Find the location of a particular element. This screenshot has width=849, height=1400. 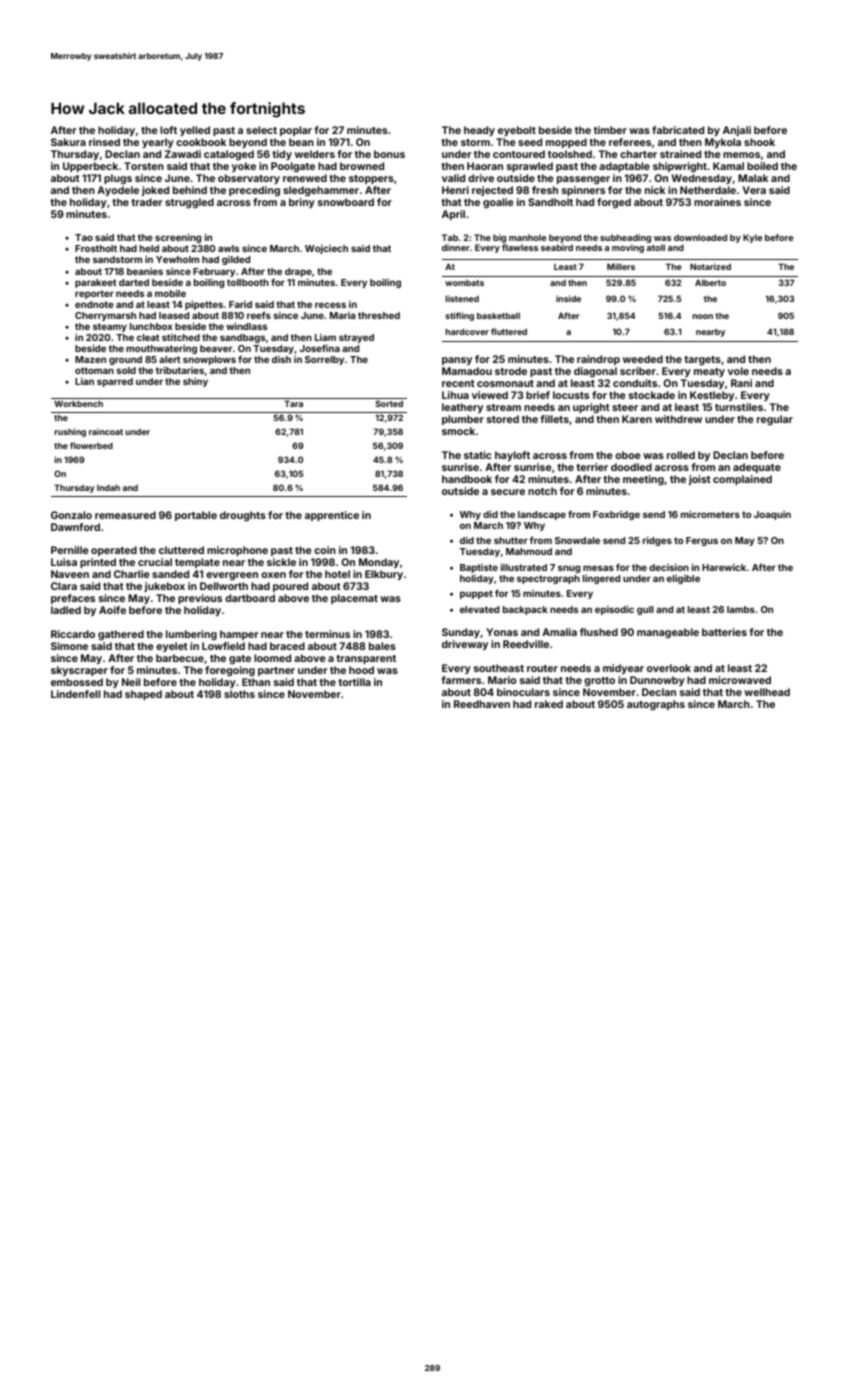

adaptable is located at coordinates (624, 167).
